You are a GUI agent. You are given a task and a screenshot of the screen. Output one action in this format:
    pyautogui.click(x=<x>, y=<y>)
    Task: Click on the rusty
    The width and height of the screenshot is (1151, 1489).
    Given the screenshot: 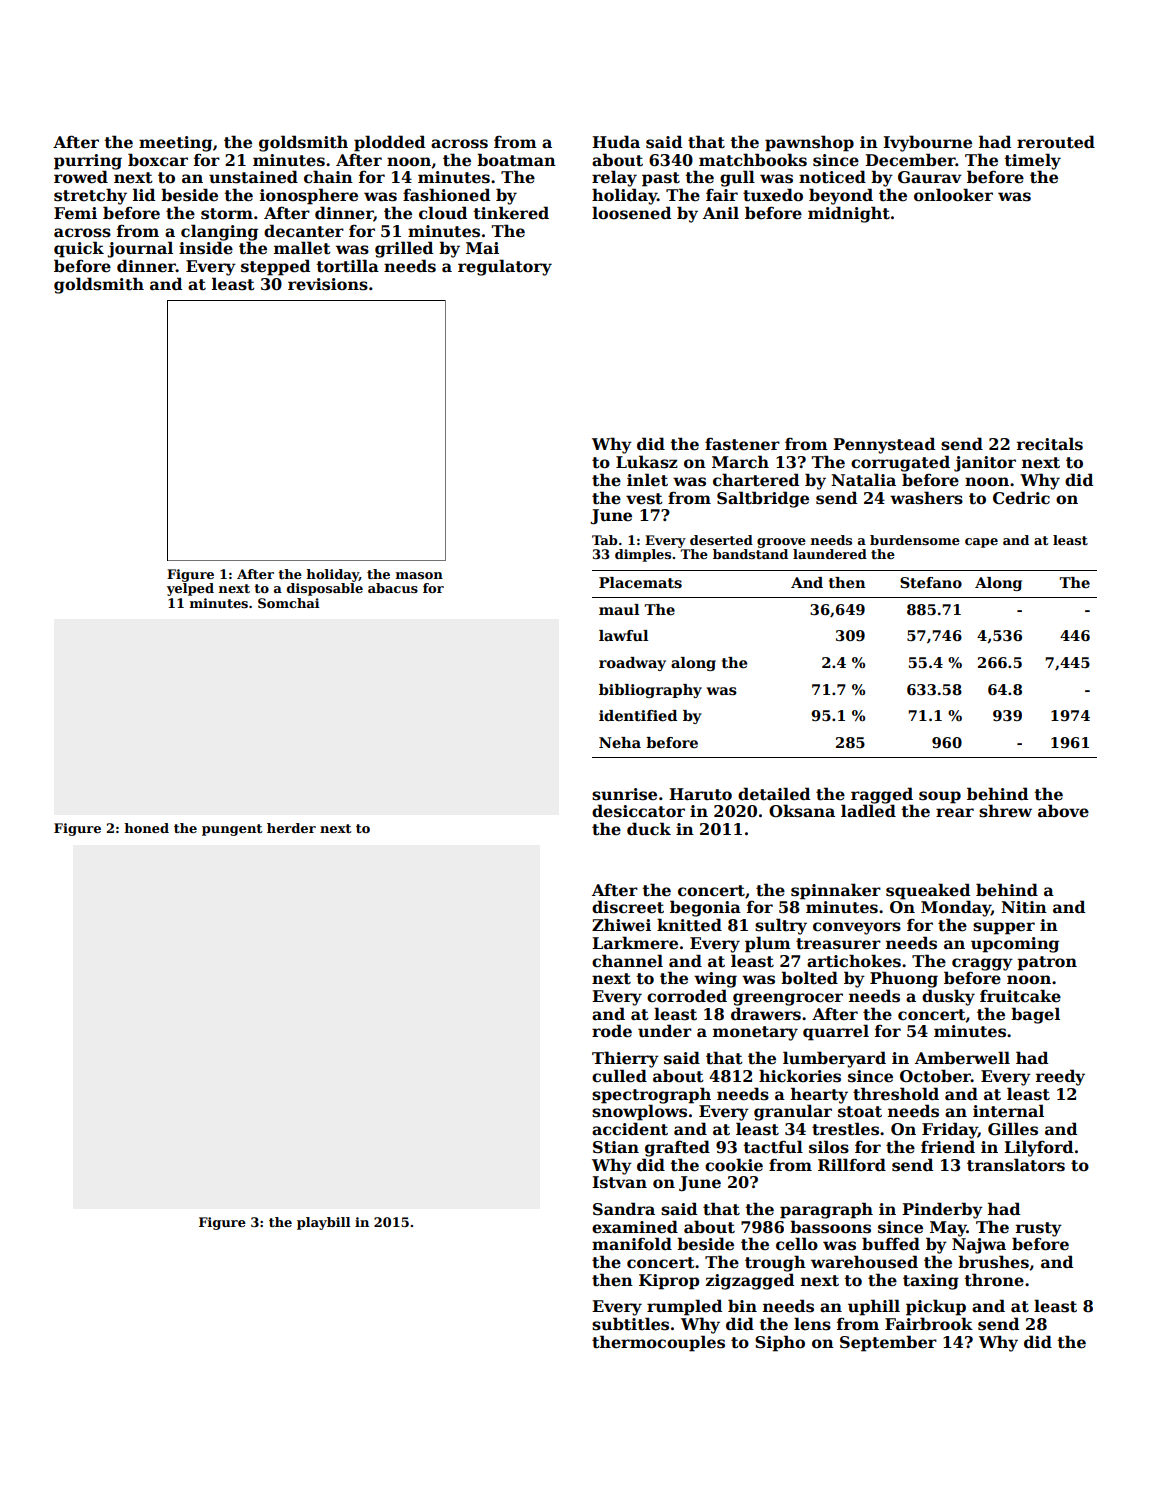 What is the action you would take?
    pyautogui.click(x=1039, y=1229)
